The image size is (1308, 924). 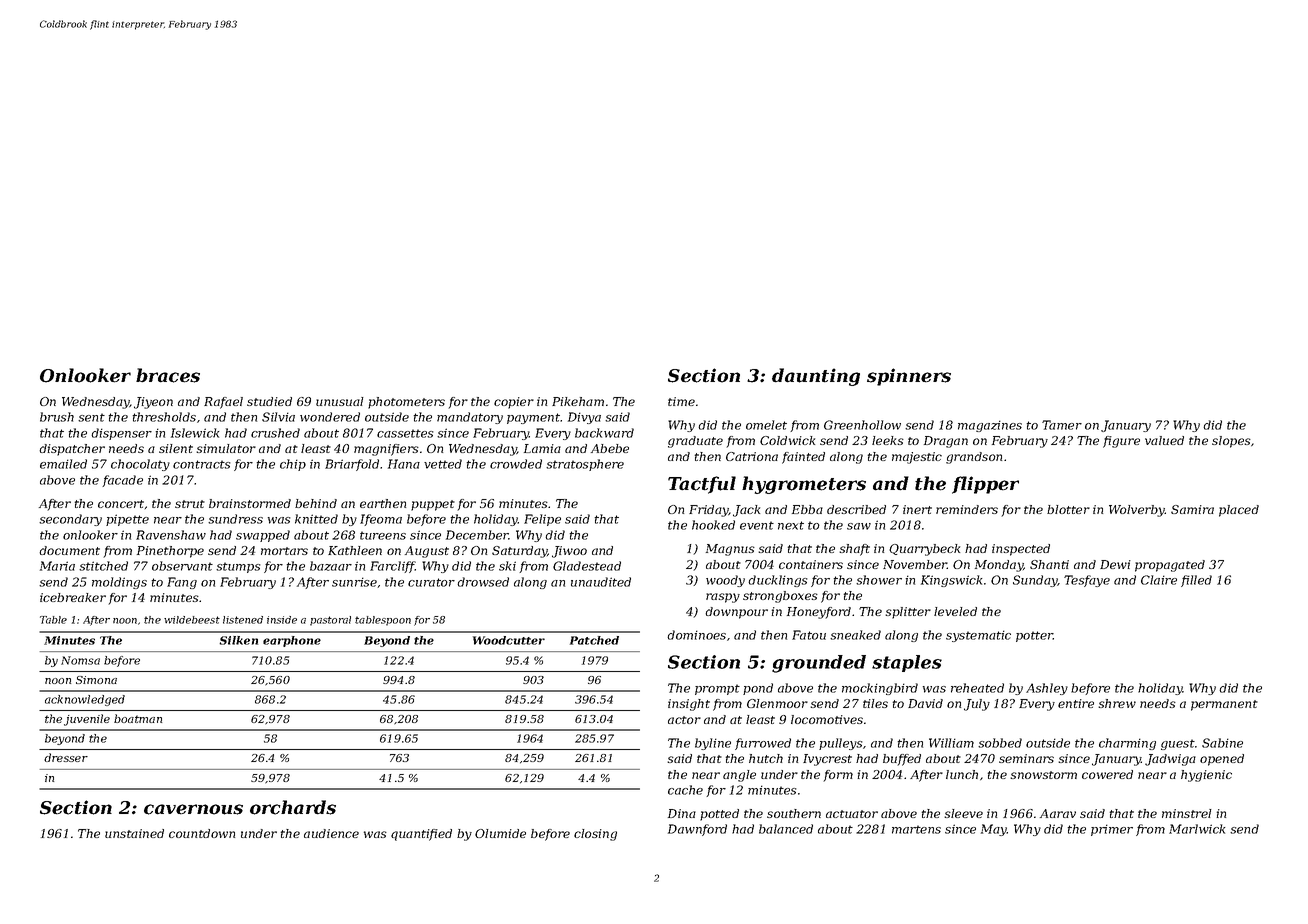 What do you see at coordinates (985, 485) in the screenshot?
I see `flipper` at bounding box center [985, 485].
